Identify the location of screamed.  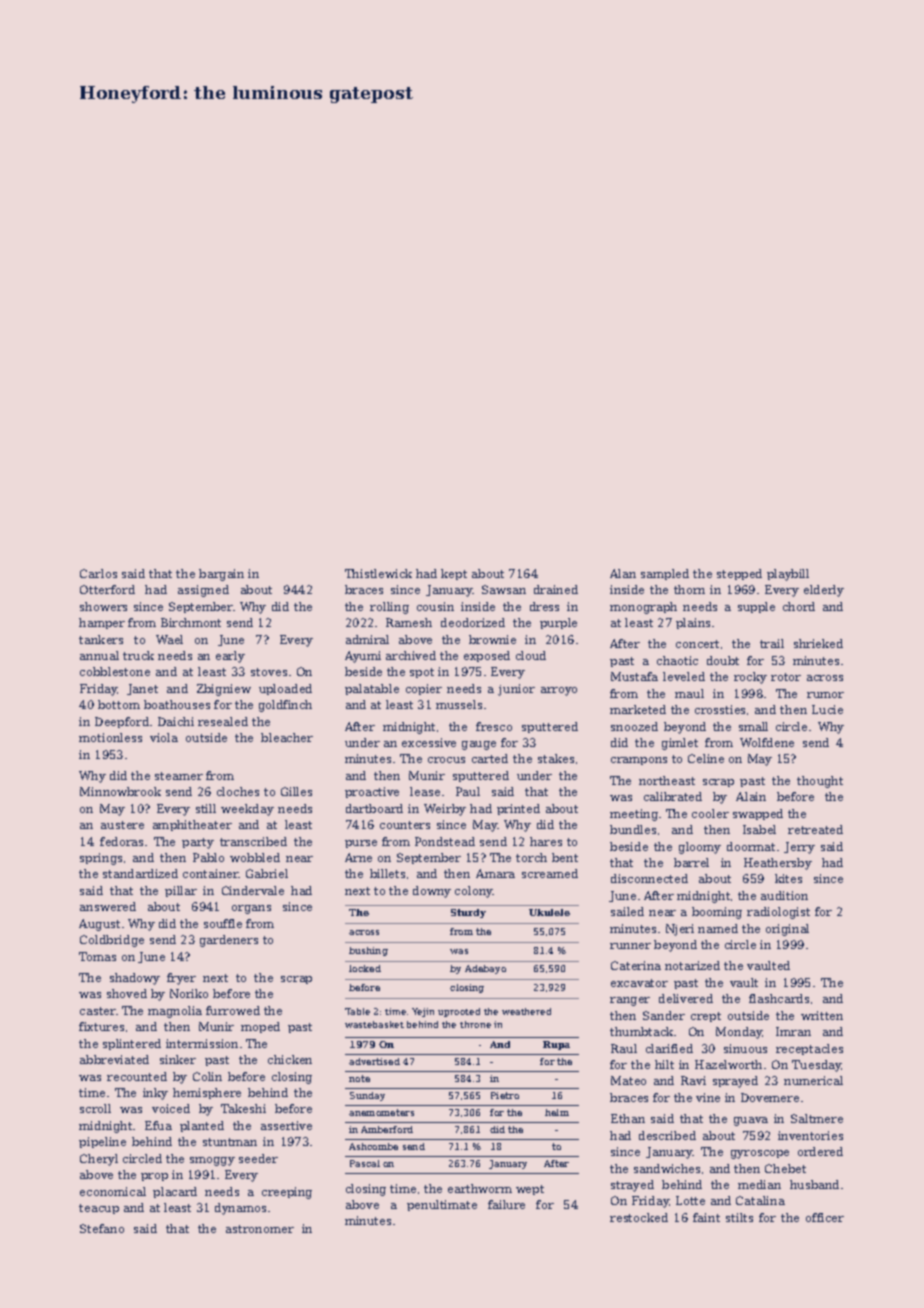
(550, 873).
